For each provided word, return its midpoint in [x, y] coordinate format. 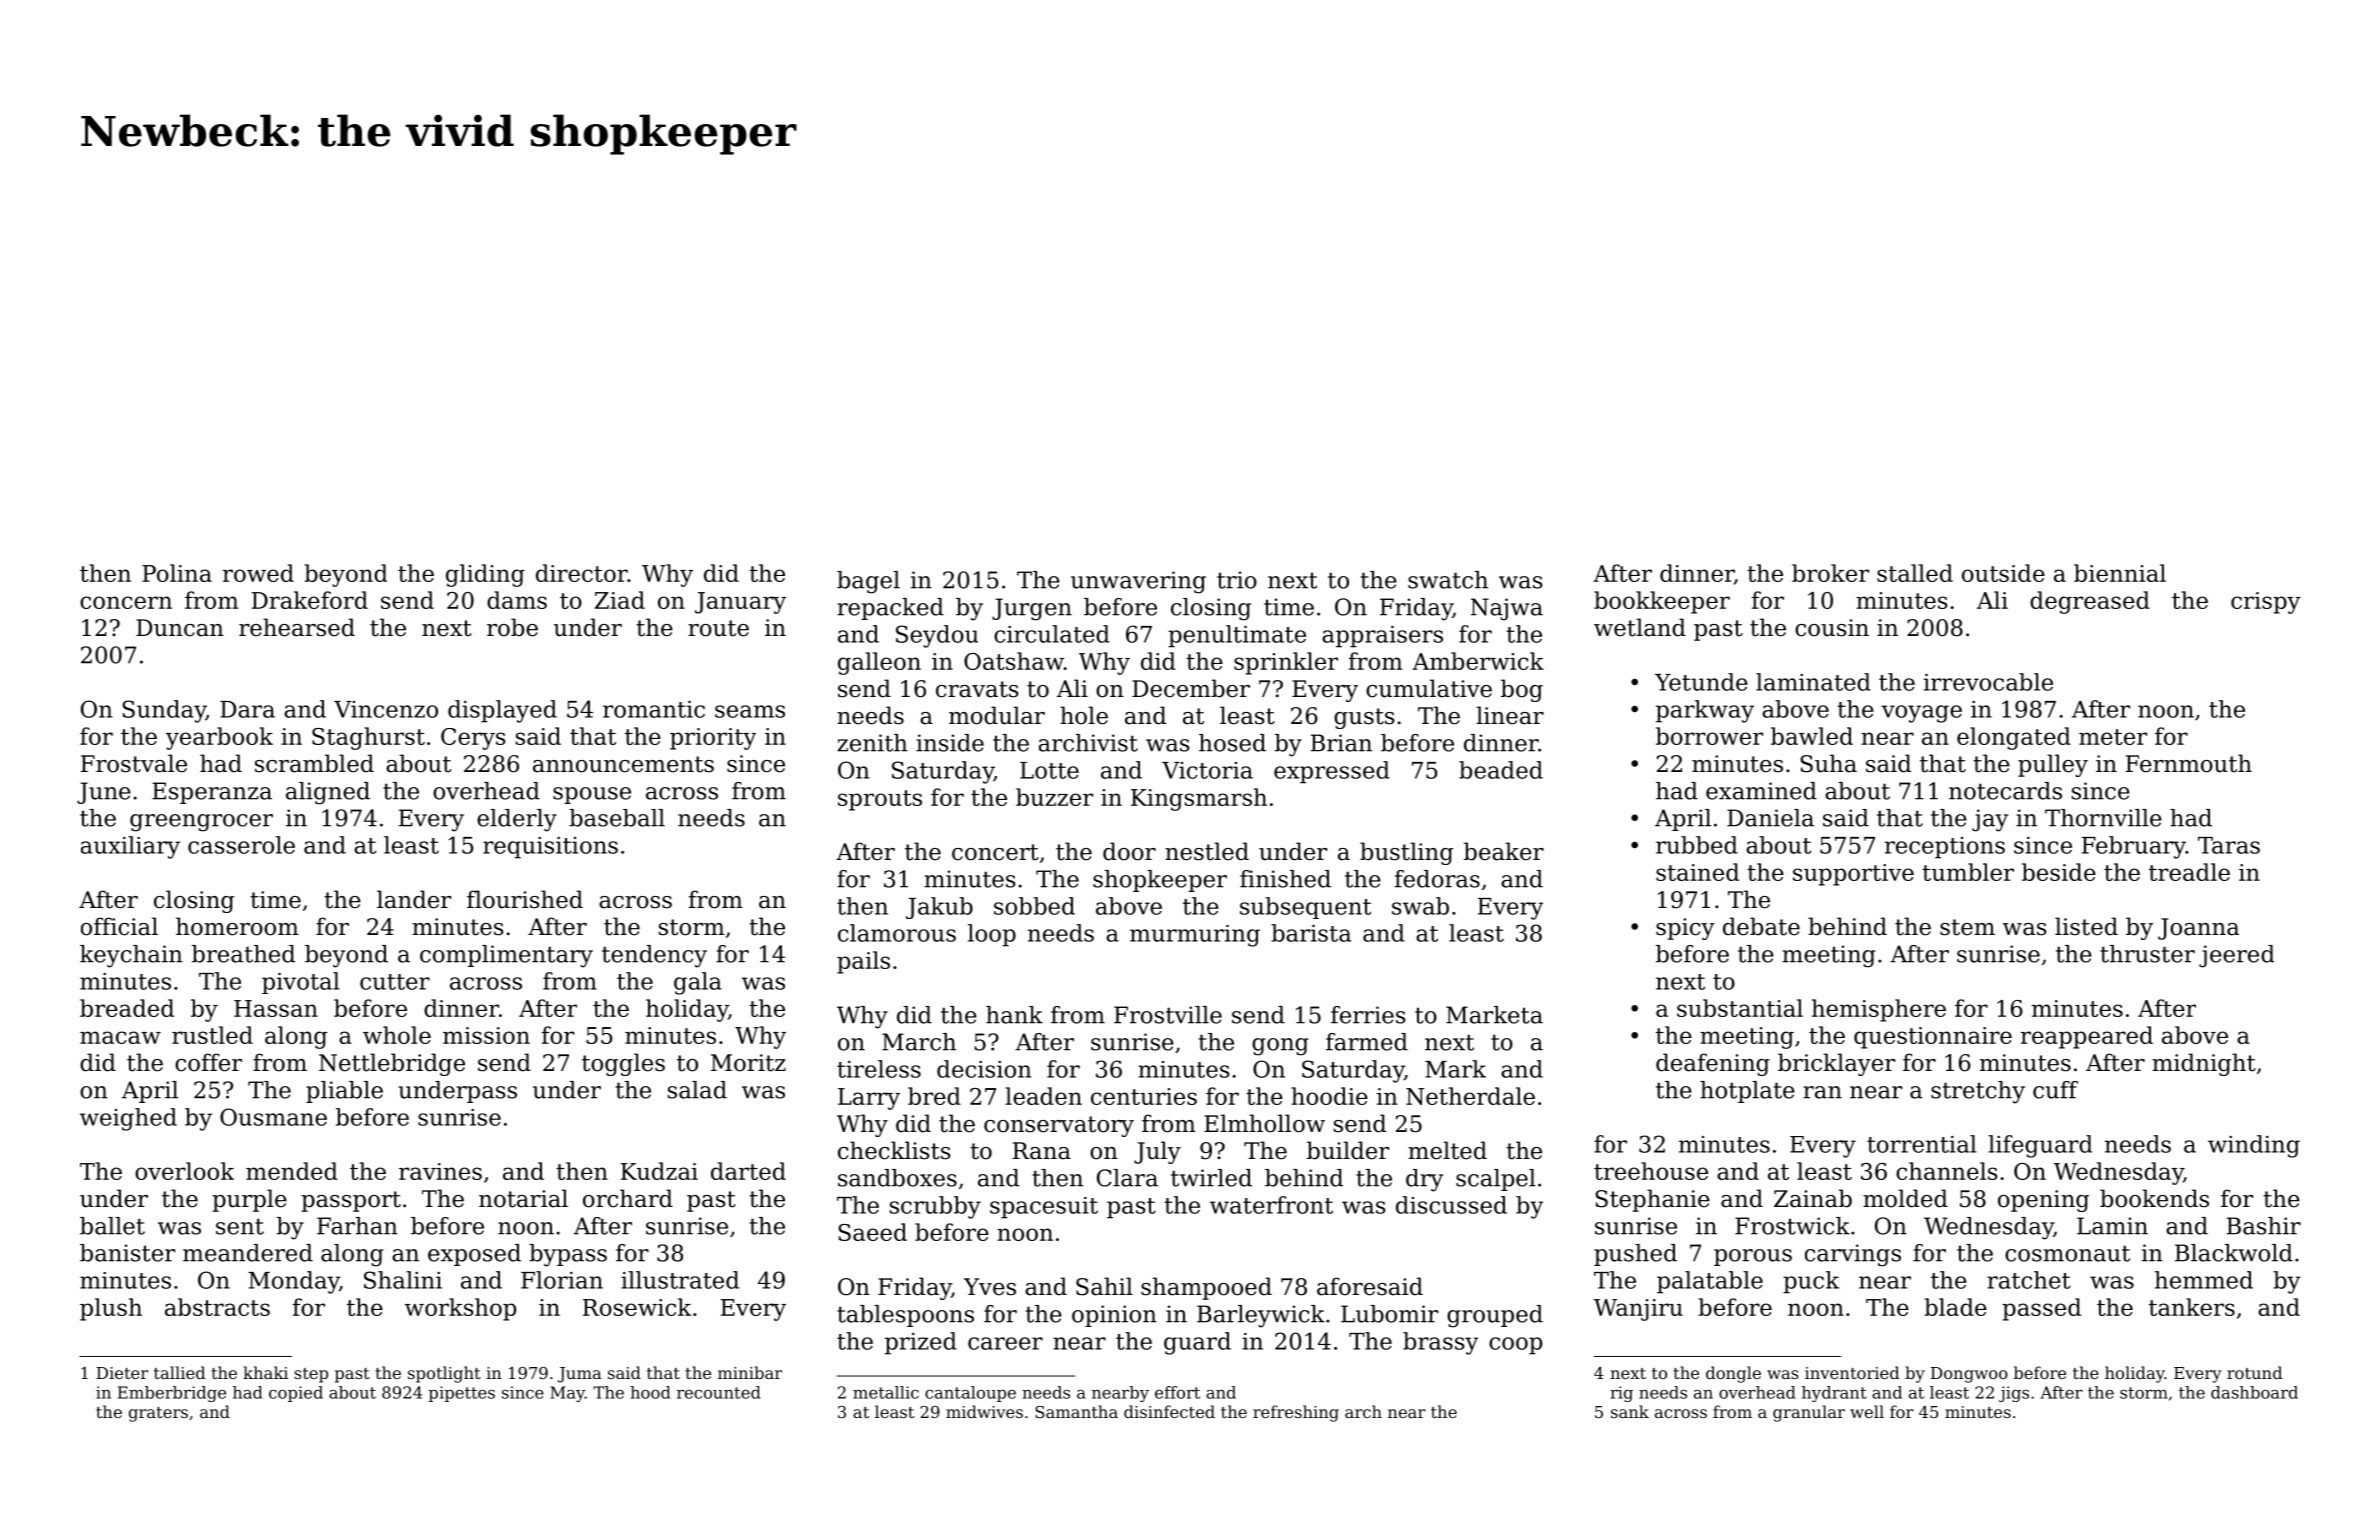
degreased [2090, 602]
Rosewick [637, 1307]
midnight [2204, 1064]
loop [992, 935]
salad [697, 1090]
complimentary [506, 956]
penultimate [1237, 636]
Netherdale [1470, 1096]
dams [517, 600]
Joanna [2198, 929]
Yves [990, 1287]
